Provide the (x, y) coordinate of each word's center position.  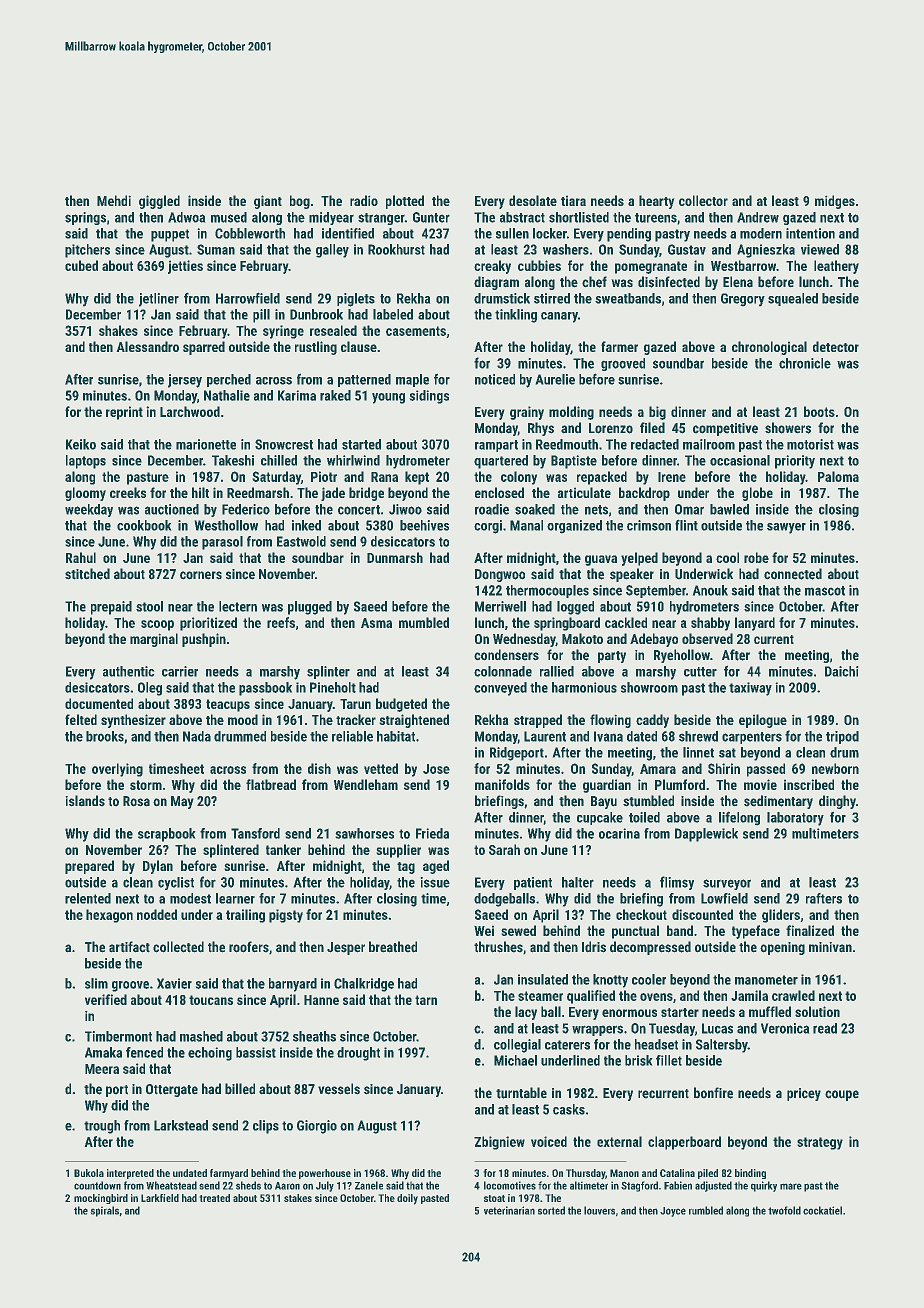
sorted (551, 1210)
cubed (81, 265)
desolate (533, 200)
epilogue (763, 721)
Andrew (758, 217)
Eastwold (301, 541)
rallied (557, 671)
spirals (104, 1211)
